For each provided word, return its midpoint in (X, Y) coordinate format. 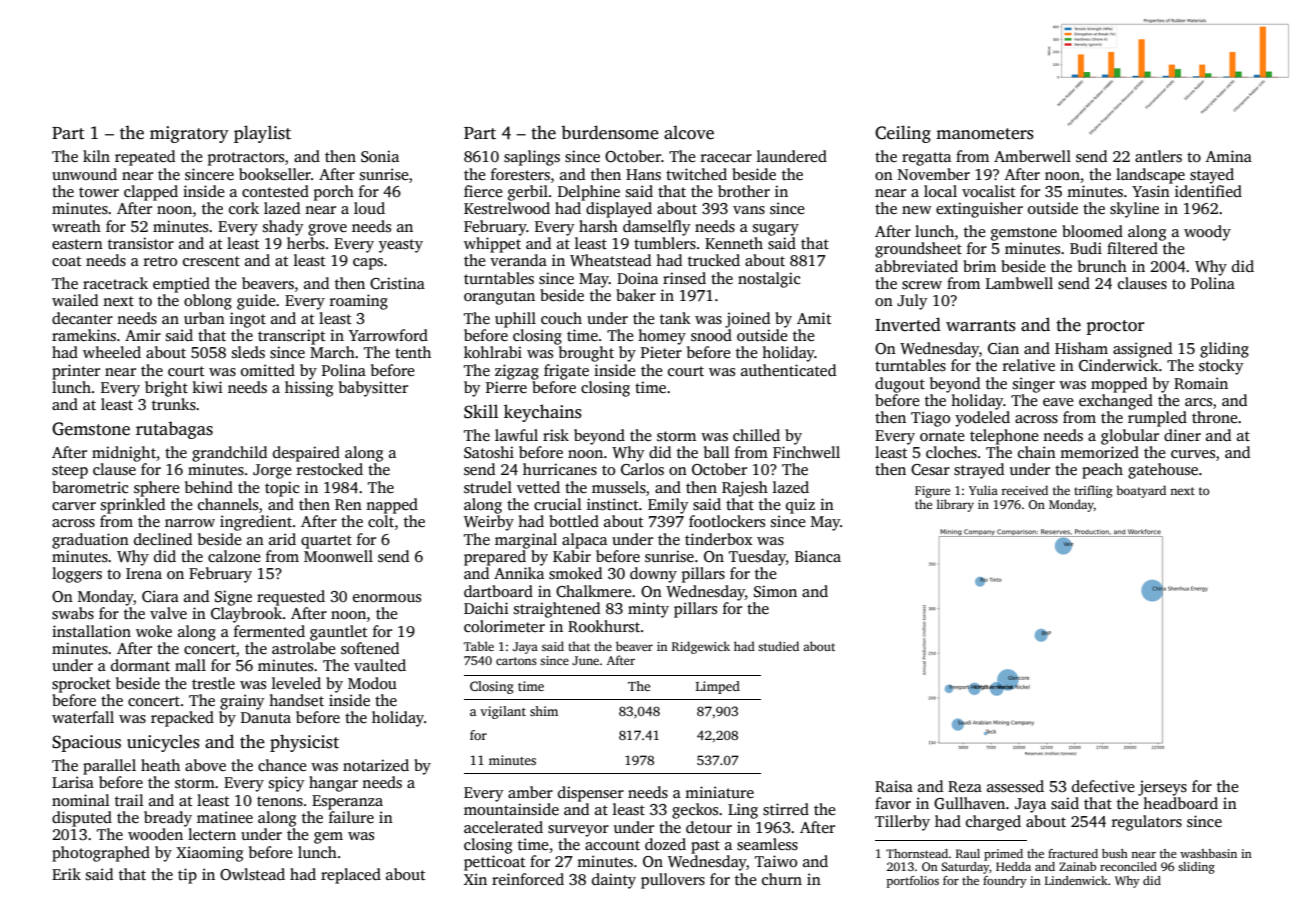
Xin (475, 879)
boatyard (1141, 491)
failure (351, 817)
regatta (926, 159)
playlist (262, 134)
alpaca (584, 541)
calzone (234, 556)
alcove (689, 132)
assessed (1015, 786)
